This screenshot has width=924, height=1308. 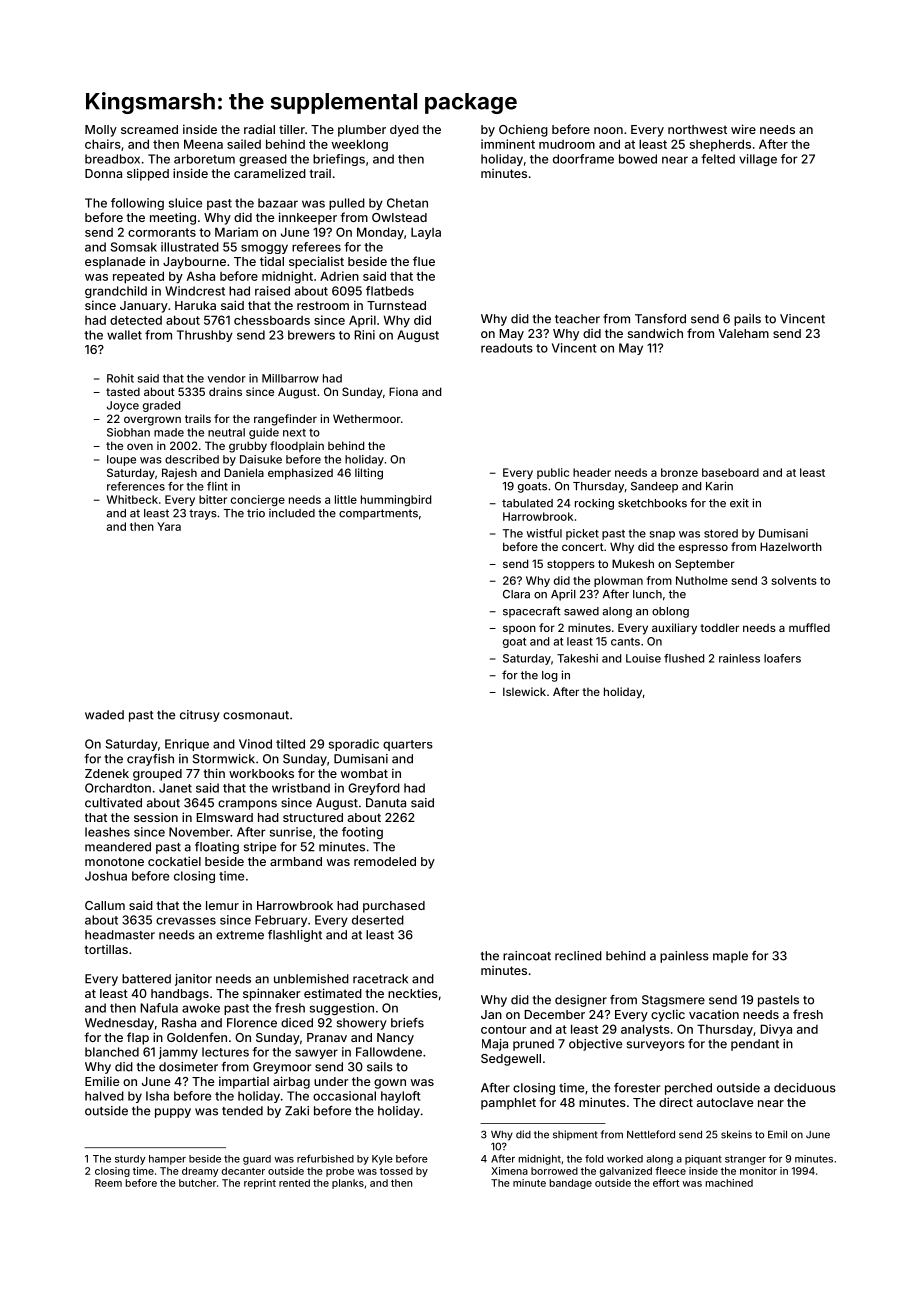 I want to click on painless, so click(x=684, y=957).
